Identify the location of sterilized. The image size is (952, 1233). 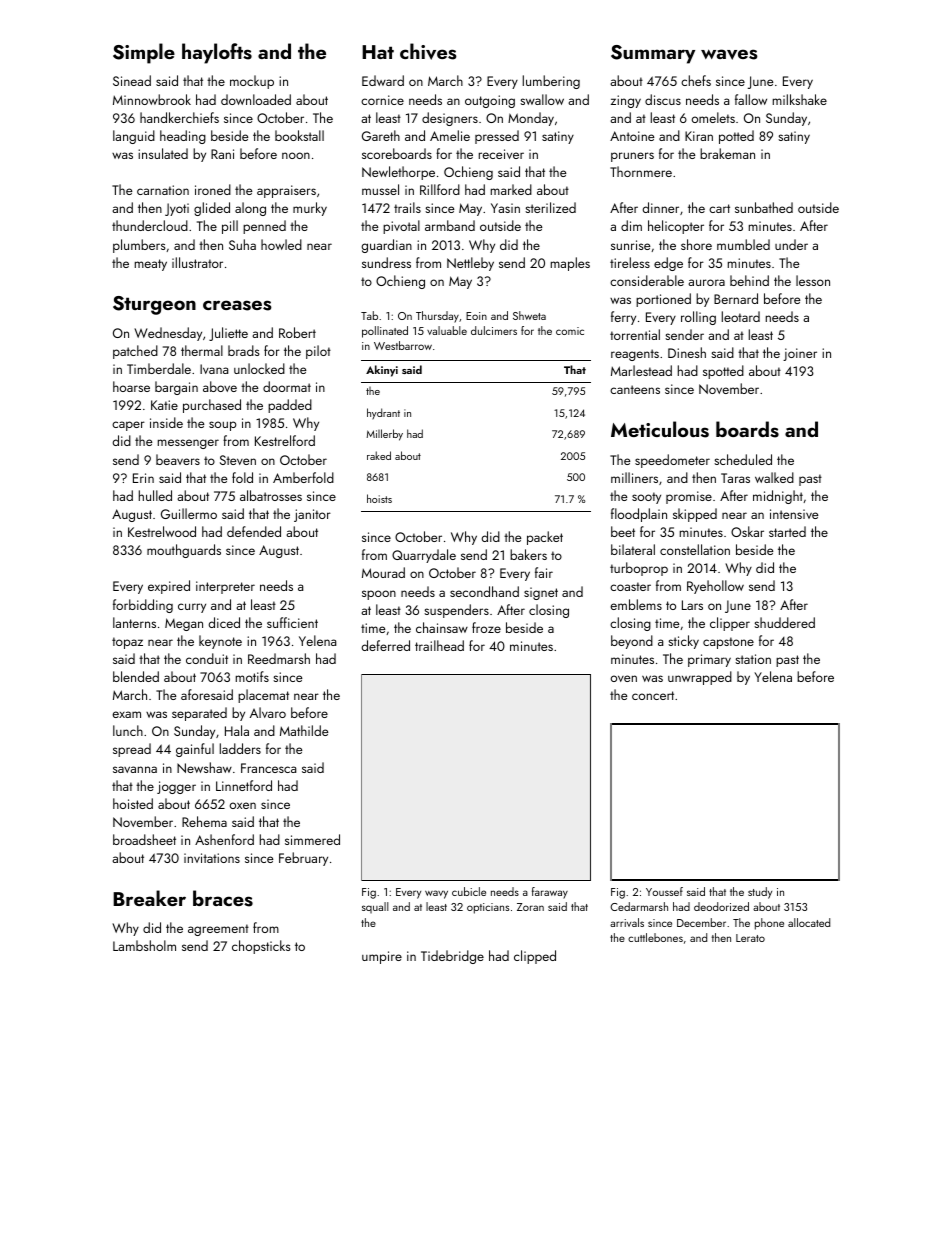
(550, 207).
